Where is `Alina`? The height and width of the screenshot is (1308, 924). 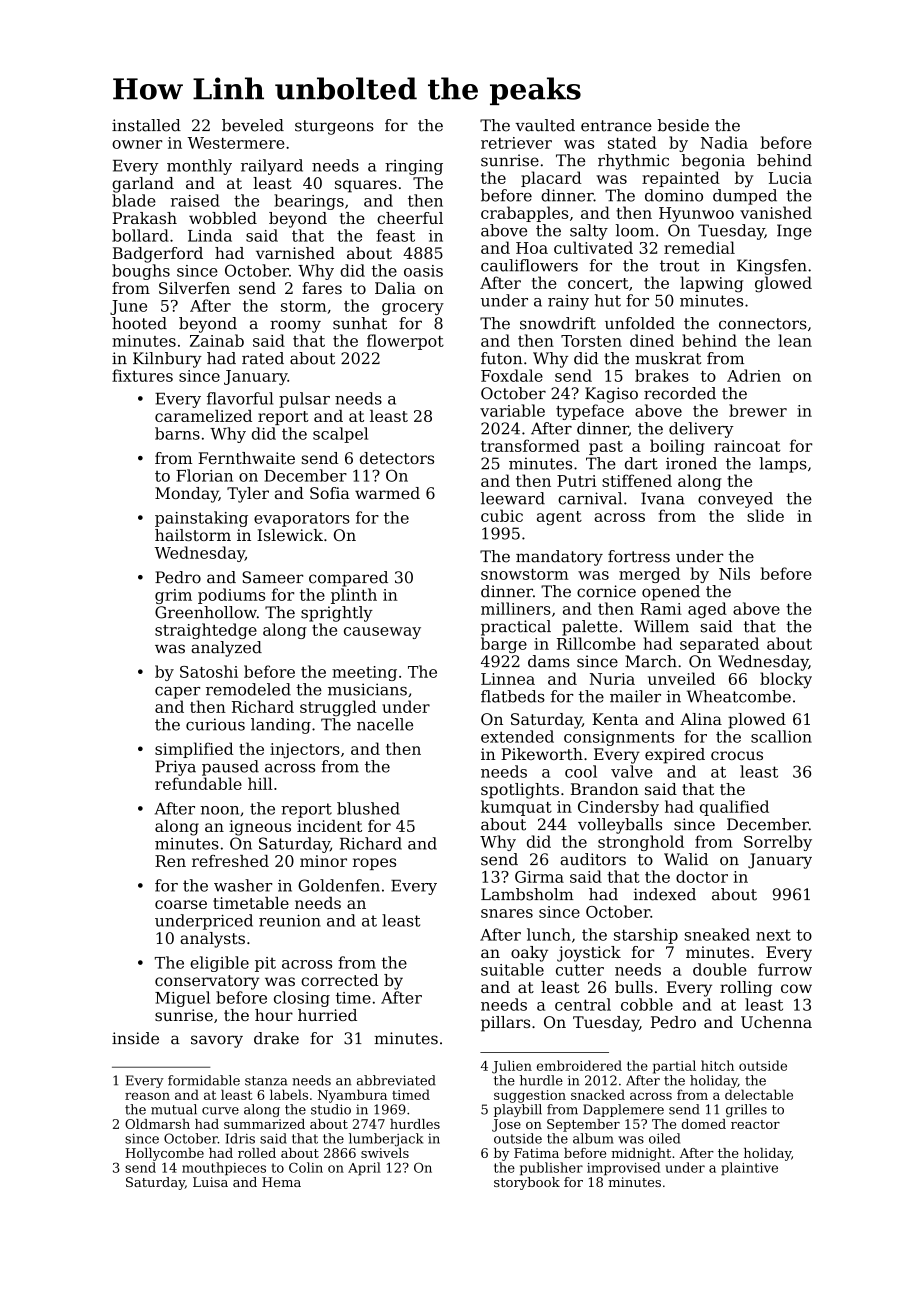 Alina is located at coordinates (701, 719).
